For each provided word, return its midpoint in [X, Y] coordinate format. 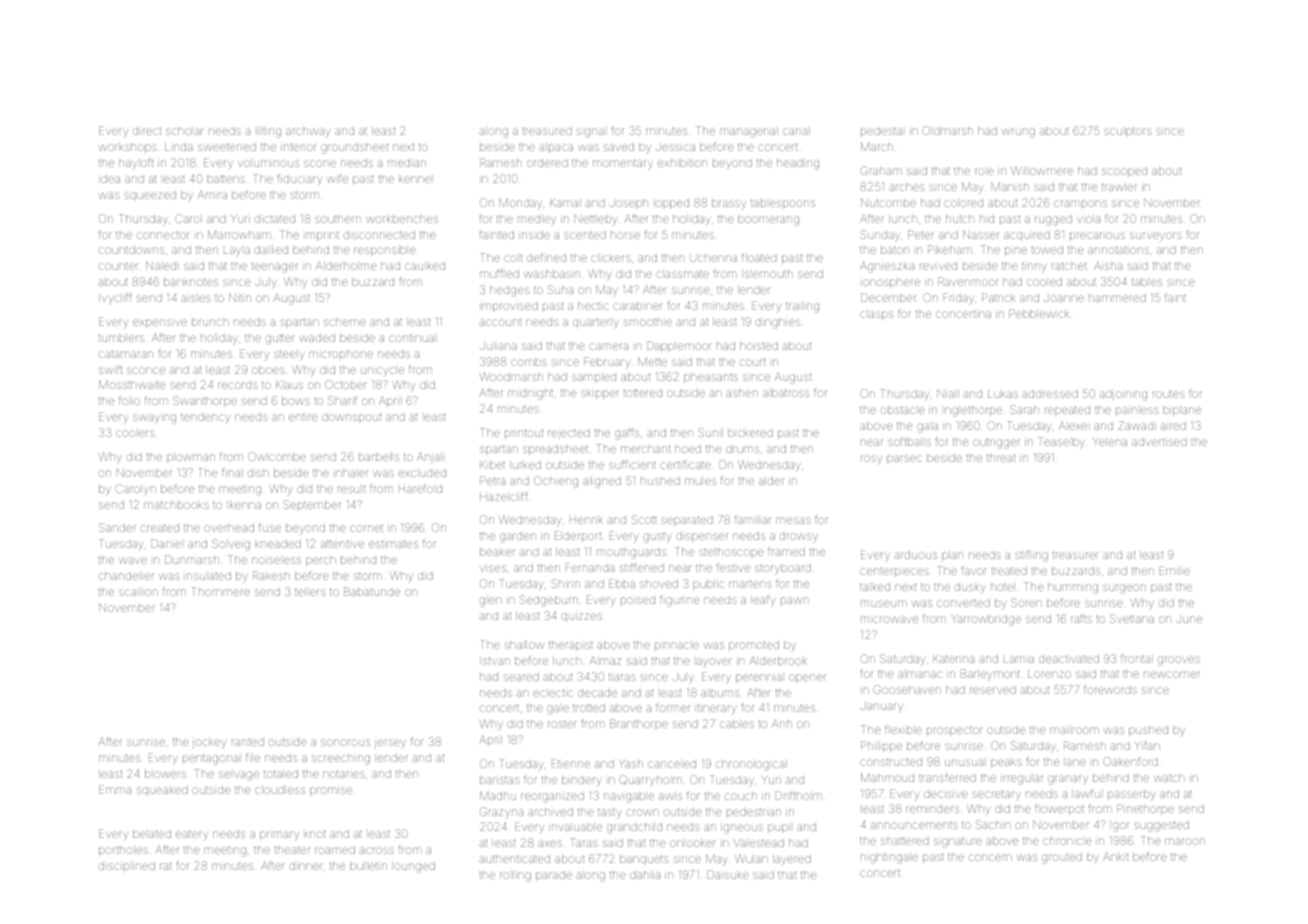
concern [990, 857]
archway [308, 132]
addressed [1050, 394]
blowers [165, 774]
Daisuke [727, 874]
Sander [117, 527]
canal [796, 131]
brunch [210, 322]
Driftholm [798, 795]
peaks [1006, 763]
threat [1001, 458]
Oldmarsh [947, 130]
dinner [306, 866]
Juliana [498, 346]
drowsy [799, 536]
